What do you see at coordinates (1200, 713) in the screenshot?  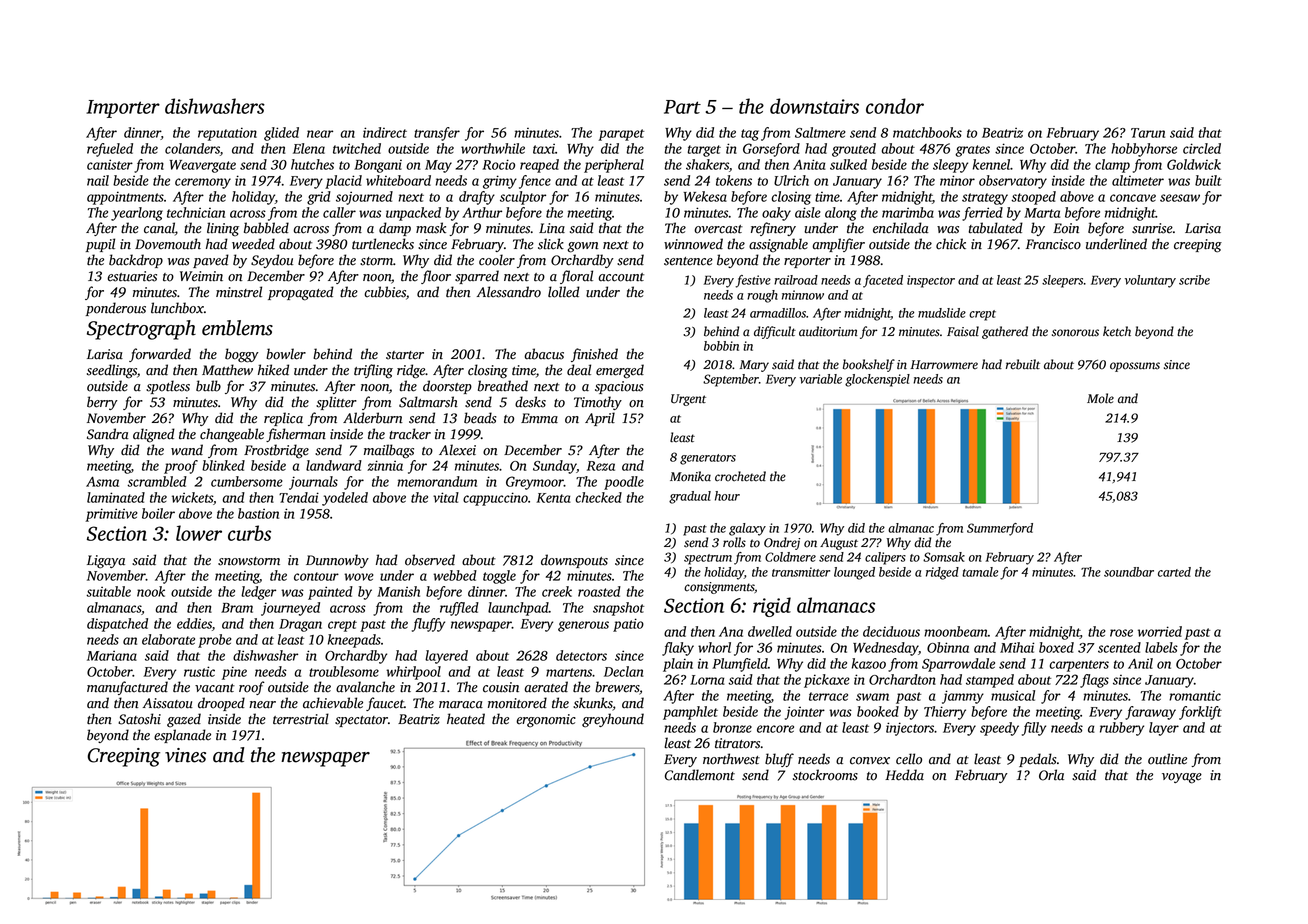 I see `forklift` at bounding box center [1200, 713].
